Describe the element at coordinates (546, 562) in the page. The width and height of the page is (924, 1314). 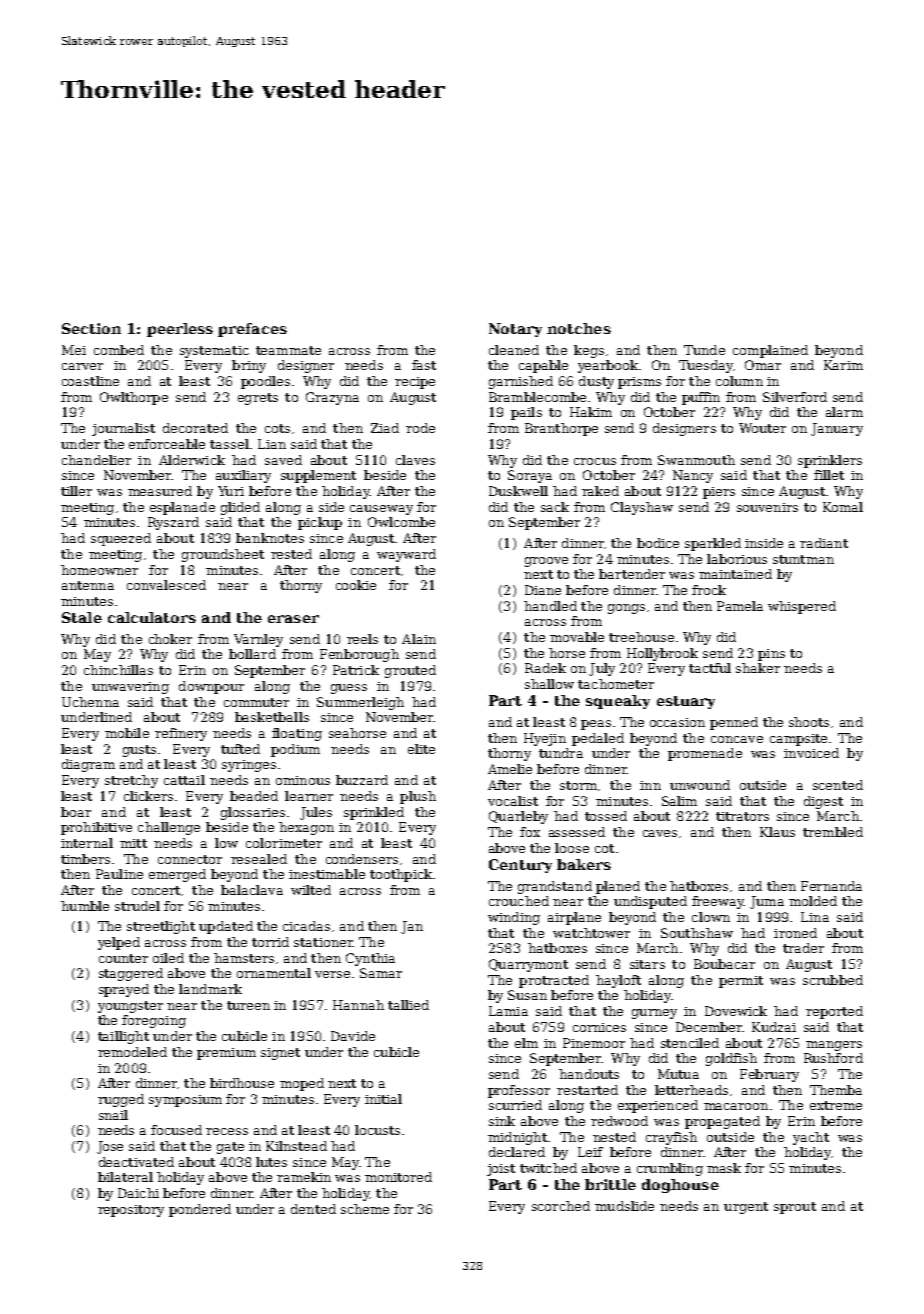
I see `groove` at that location.
